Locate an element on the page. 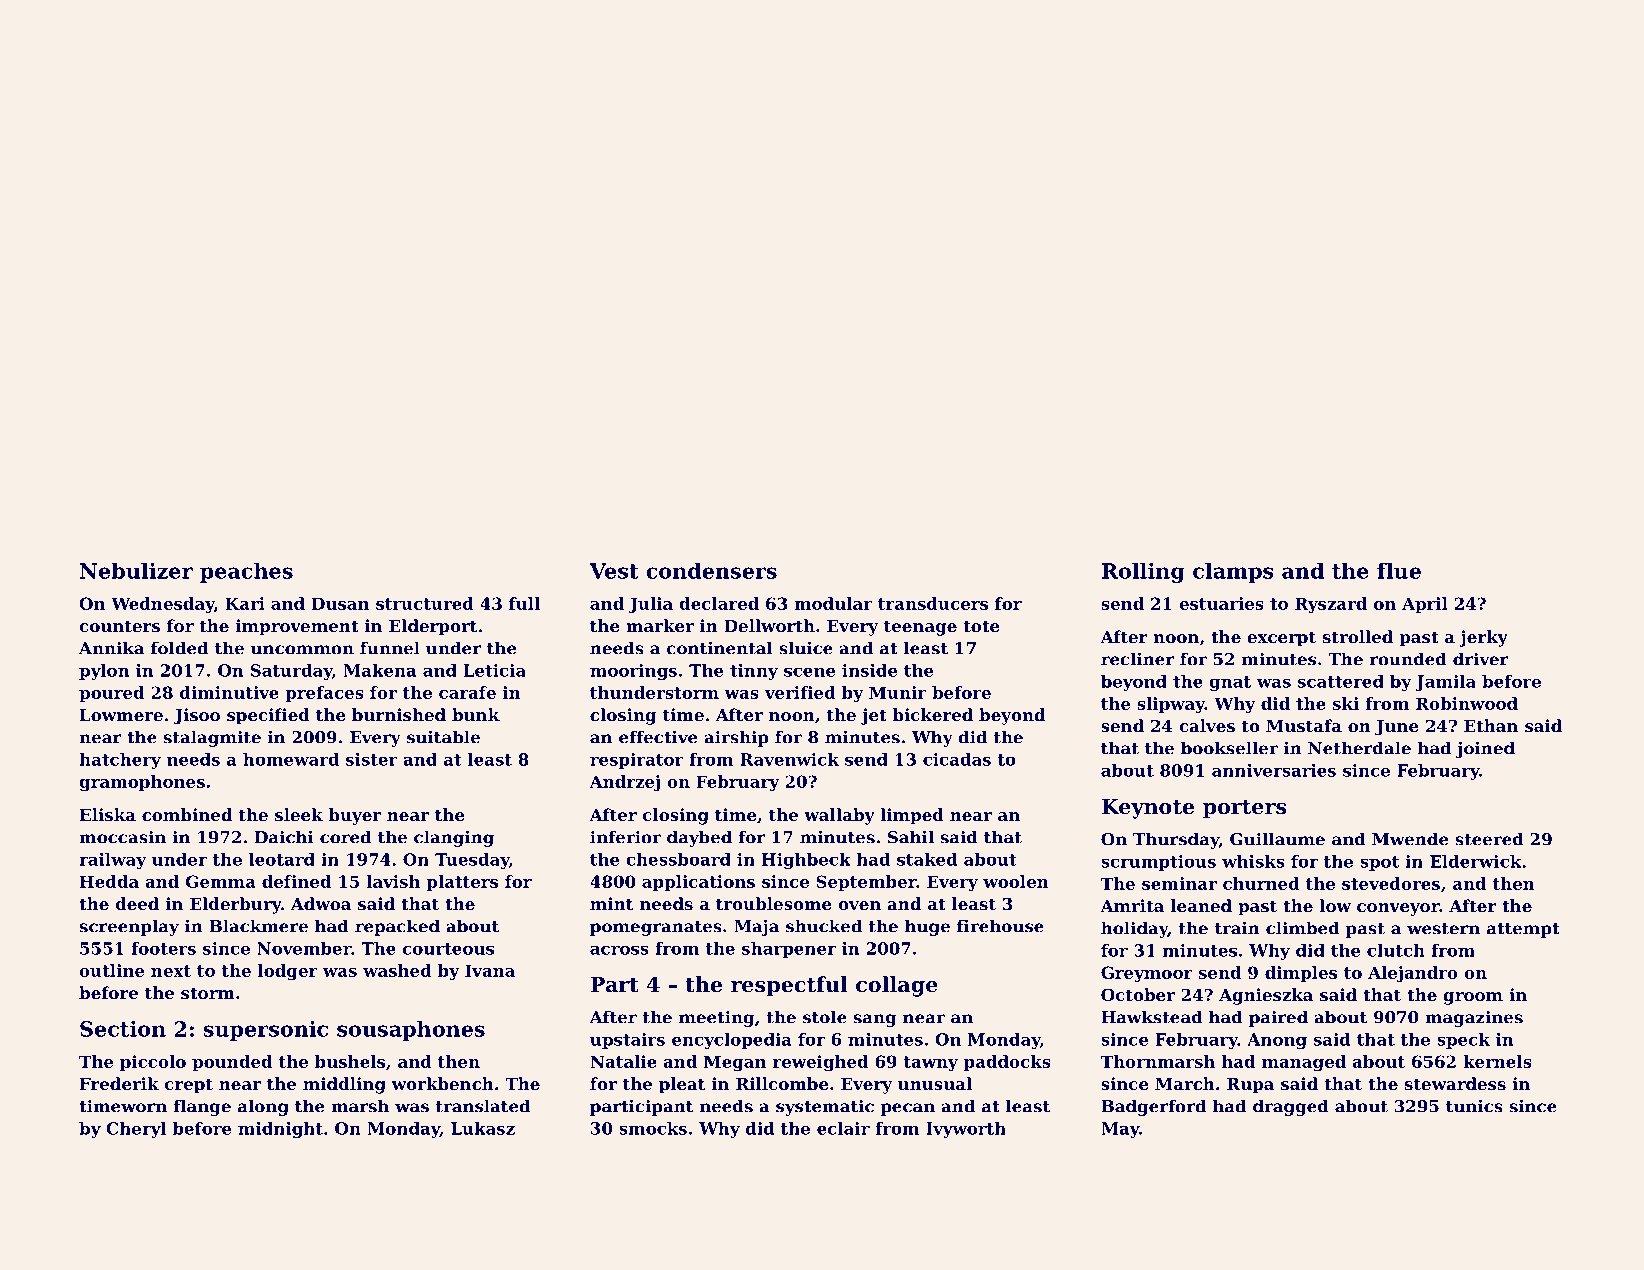 The width and height of the image is (1644, 1270). midnight is located at coordinates (280, 1130).
